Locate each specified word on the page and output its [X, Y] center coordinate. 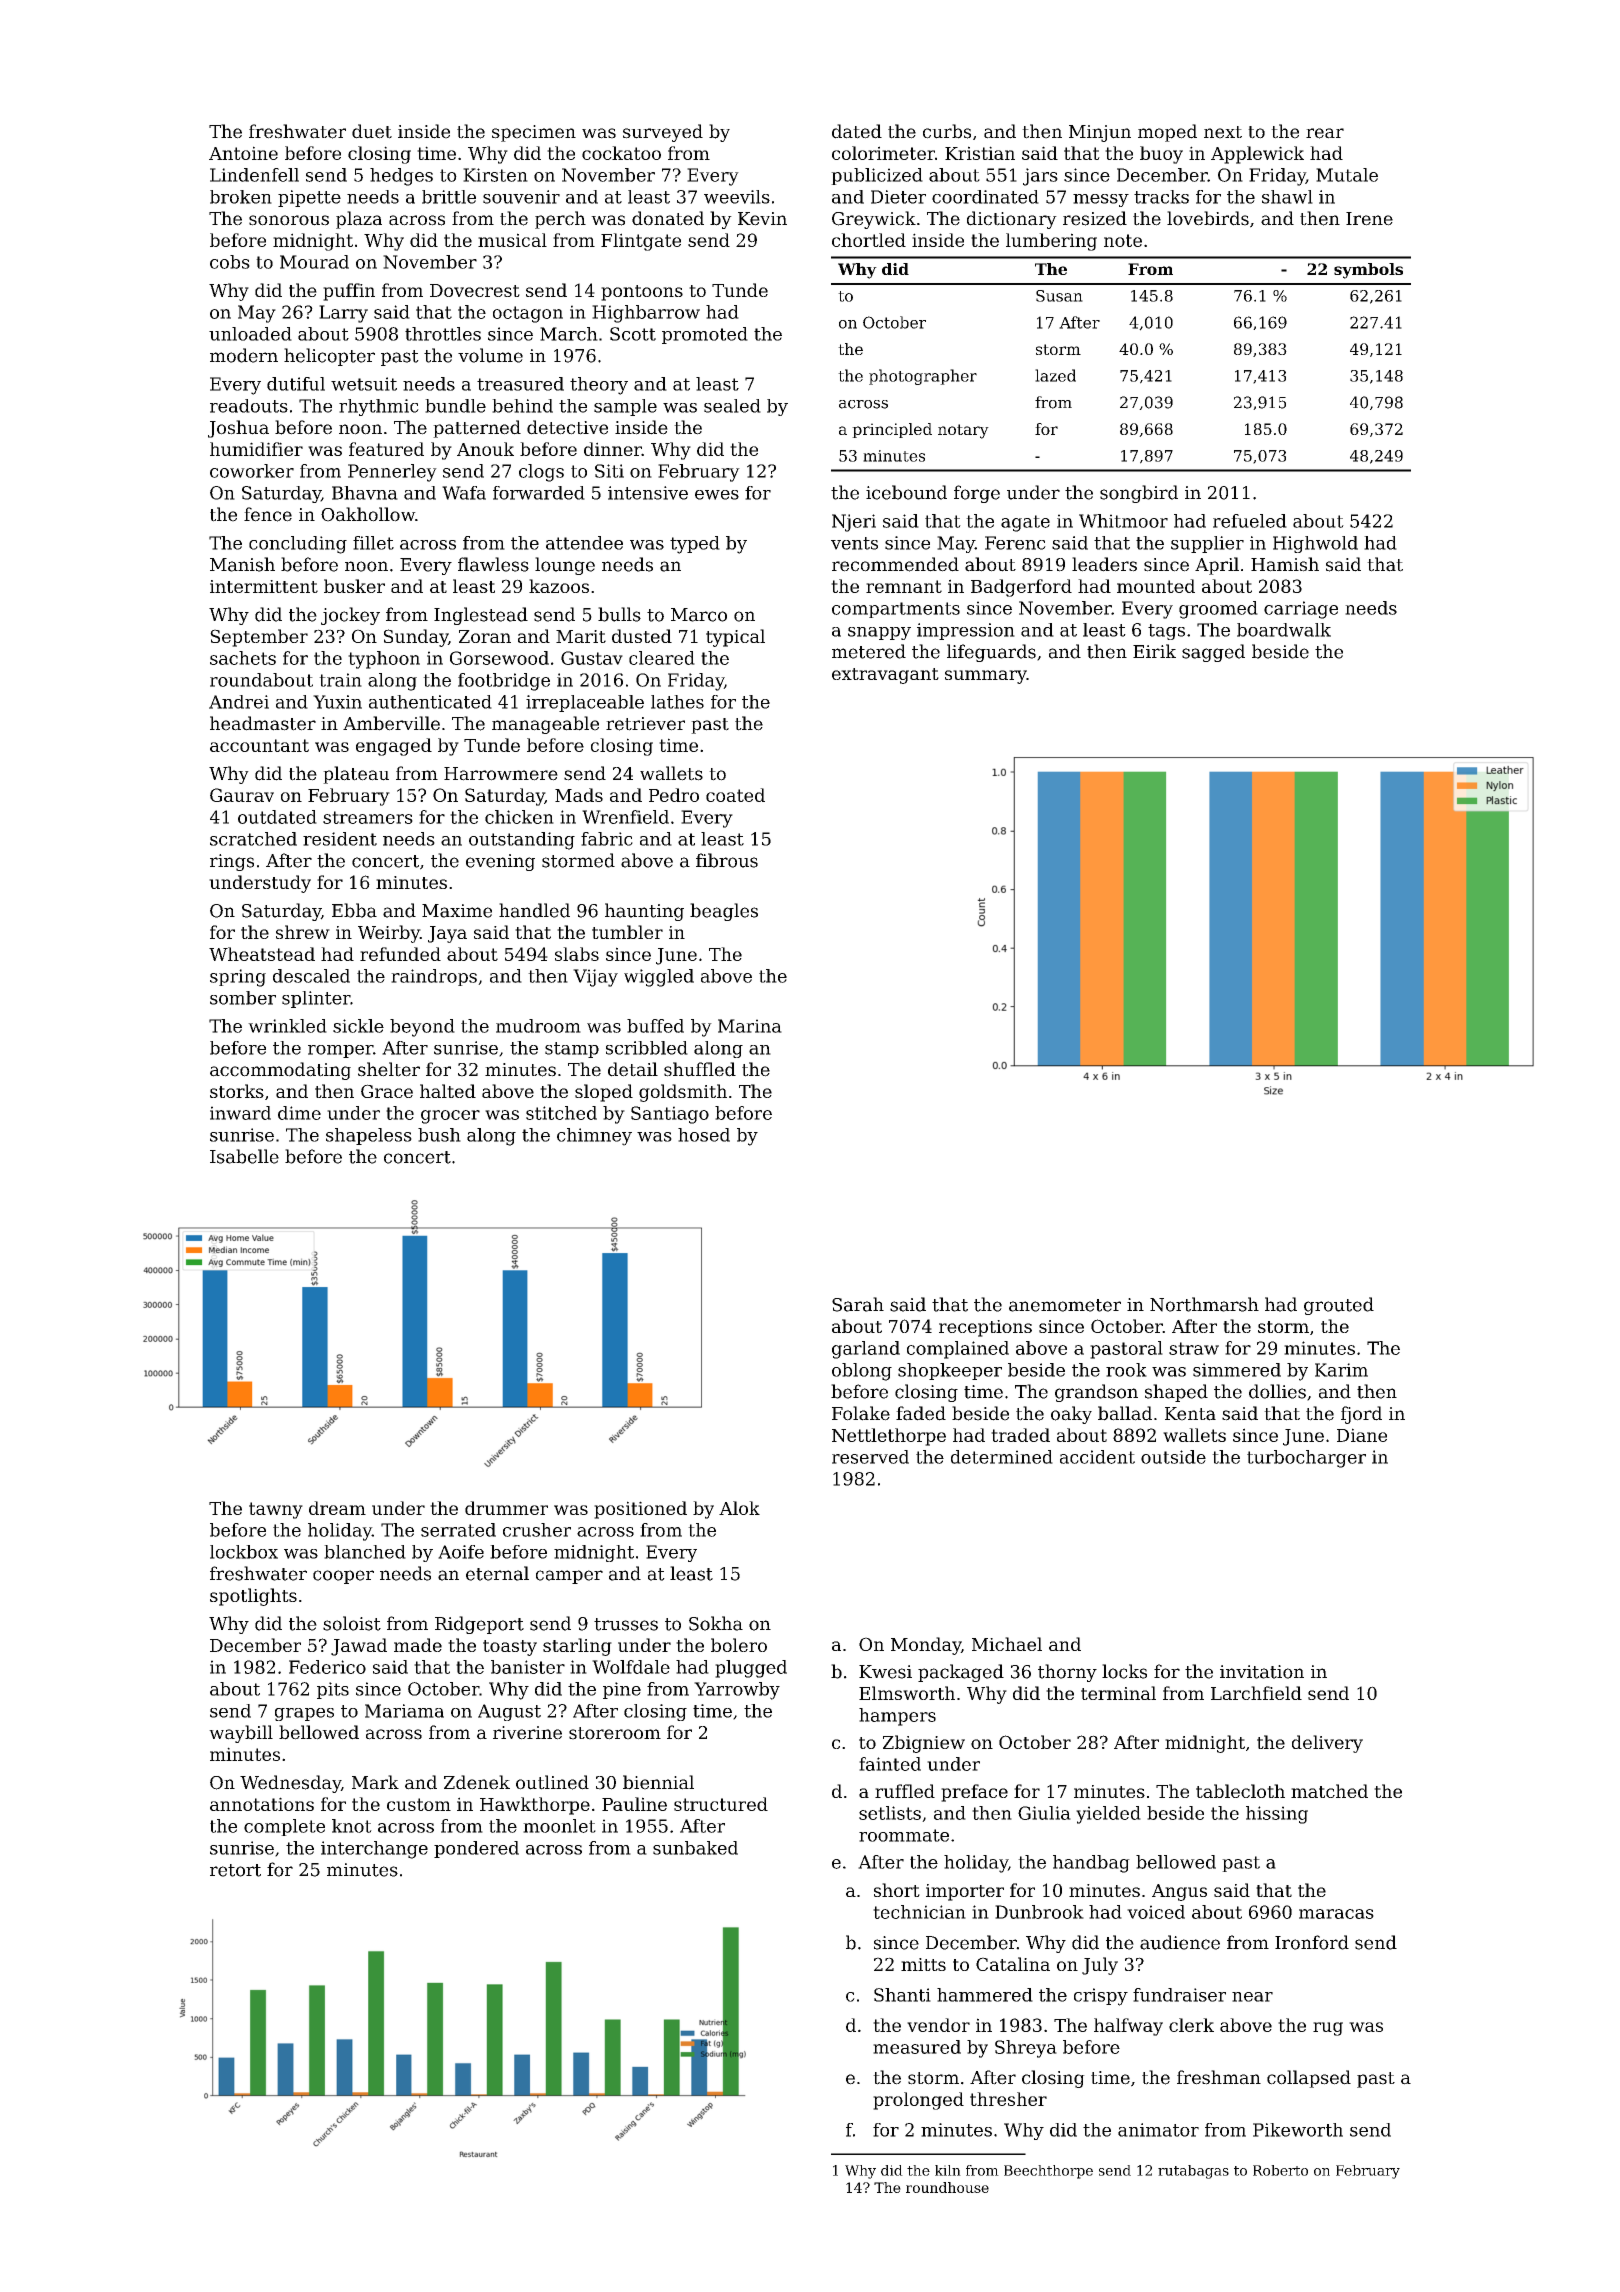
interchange [374, 1850]
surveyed [663, 133]
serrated [458, 1530]
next [1223, 132]
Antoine [243, 153]
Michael [1007, 1644]
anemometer [1065, 1305]
